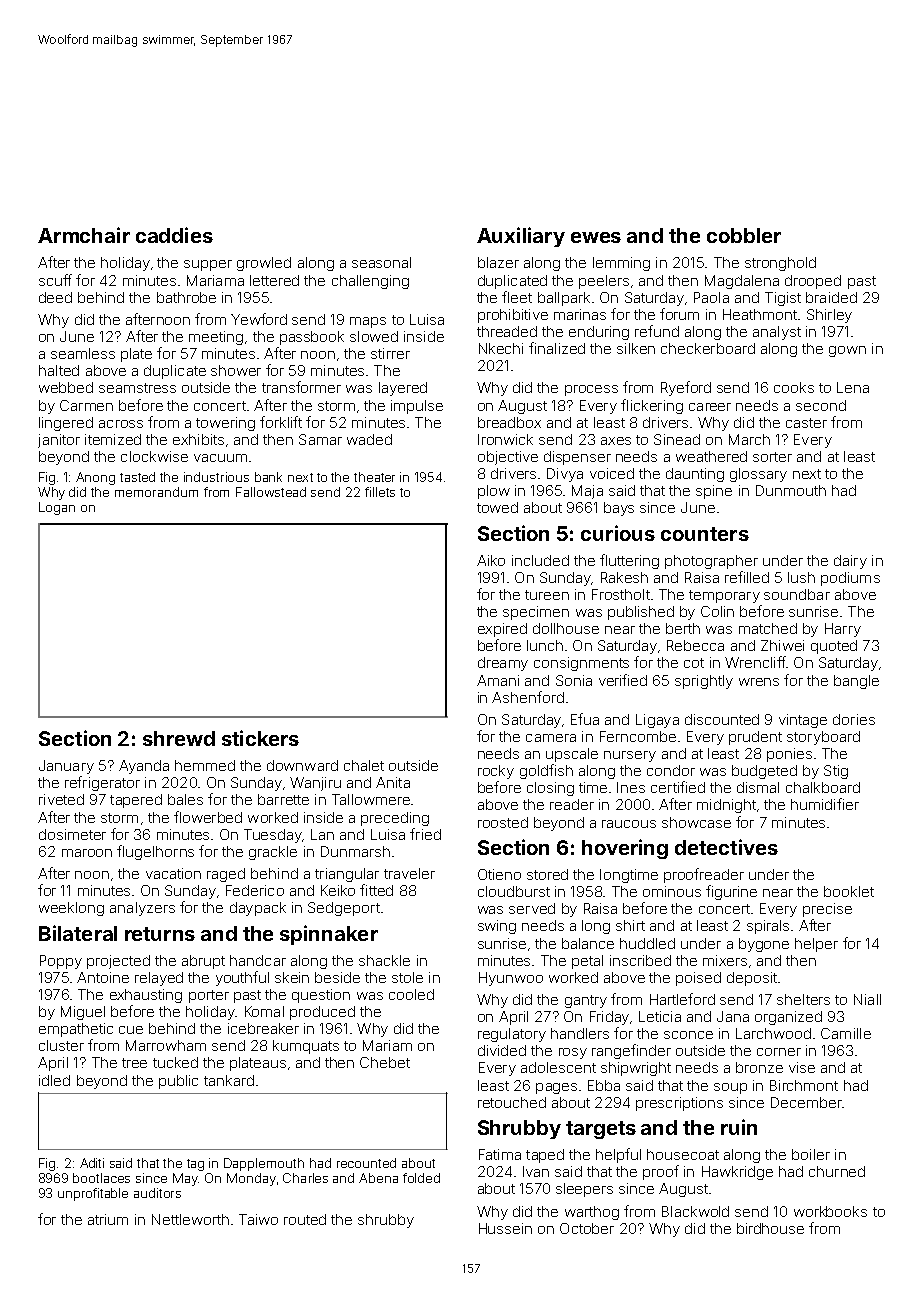 This screenshot has height=1308, width=924. Describe the element at coordinates (758, 787) in the screenshot. I see `dismal` at that location.
